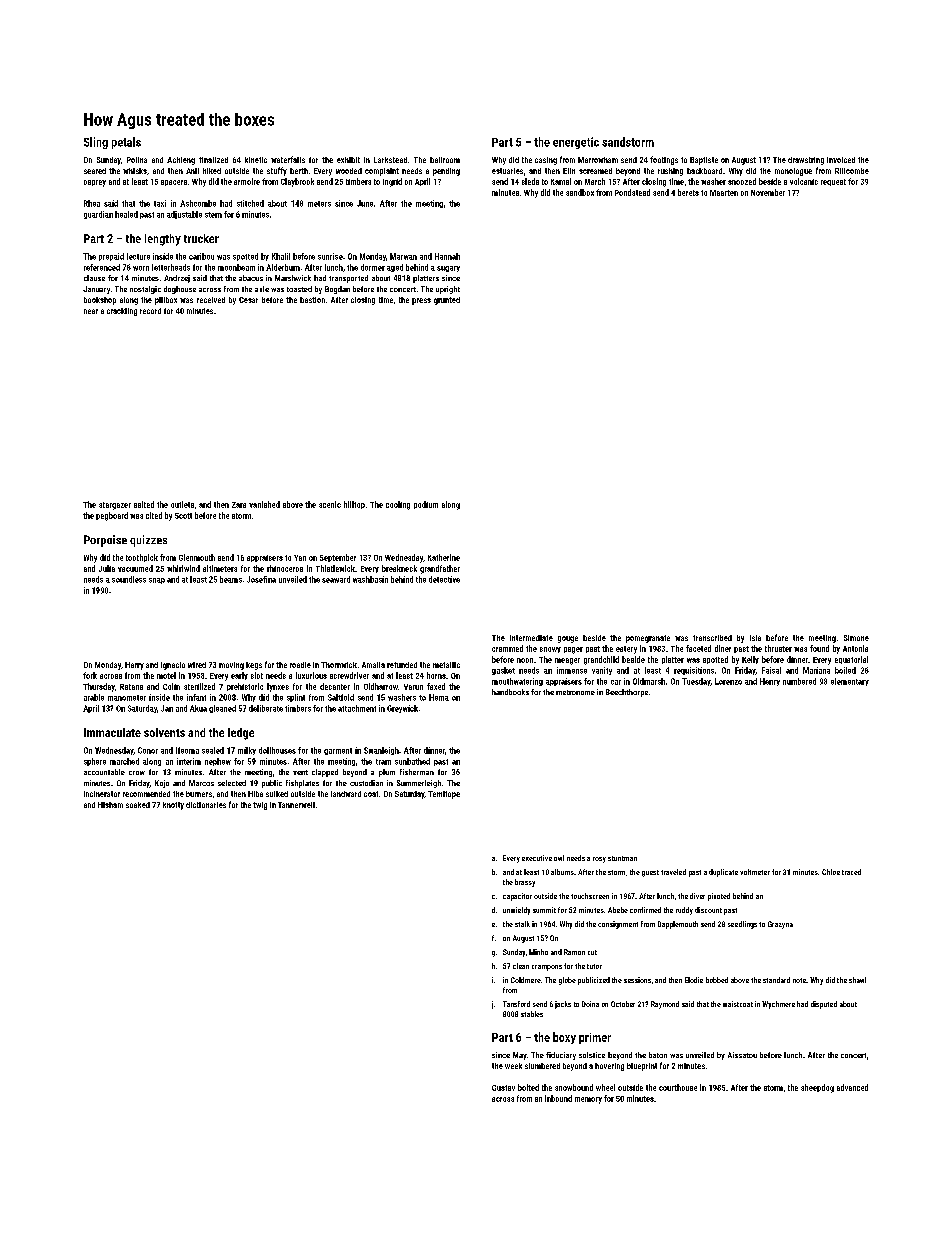 This page has width=952, height=1233. What do you see at coordinates (381, 751) in the page?
I see `Swanleigh` at bounding box center [381, 751].
